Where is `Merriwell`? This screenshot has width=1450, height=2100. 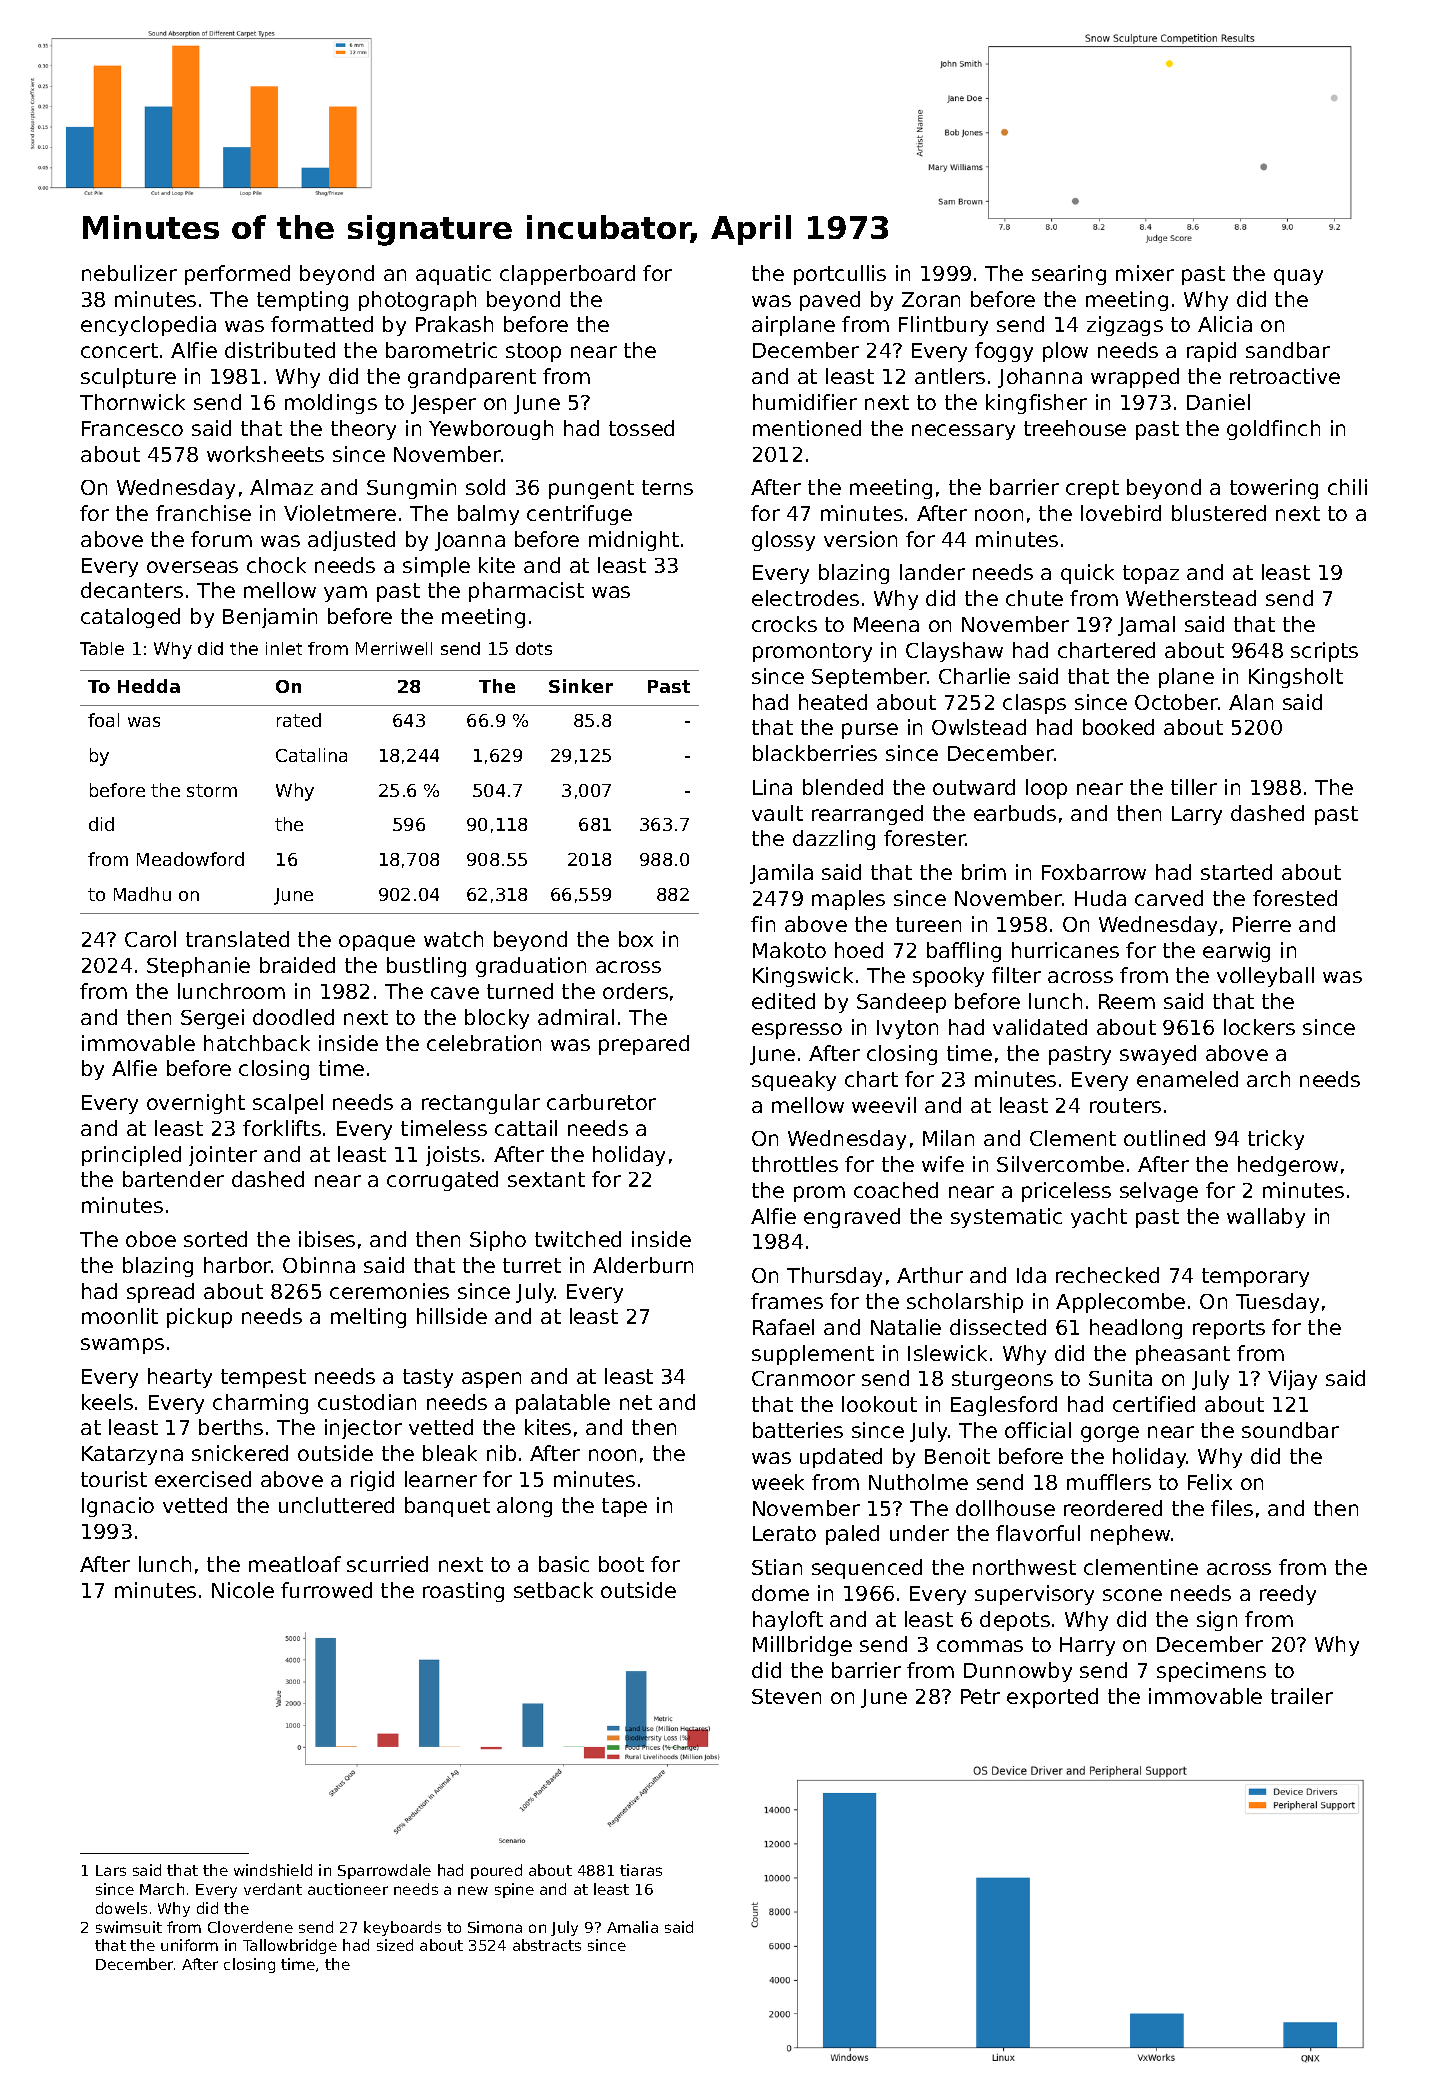
Merriwell is located at coordinates (394, 648).
